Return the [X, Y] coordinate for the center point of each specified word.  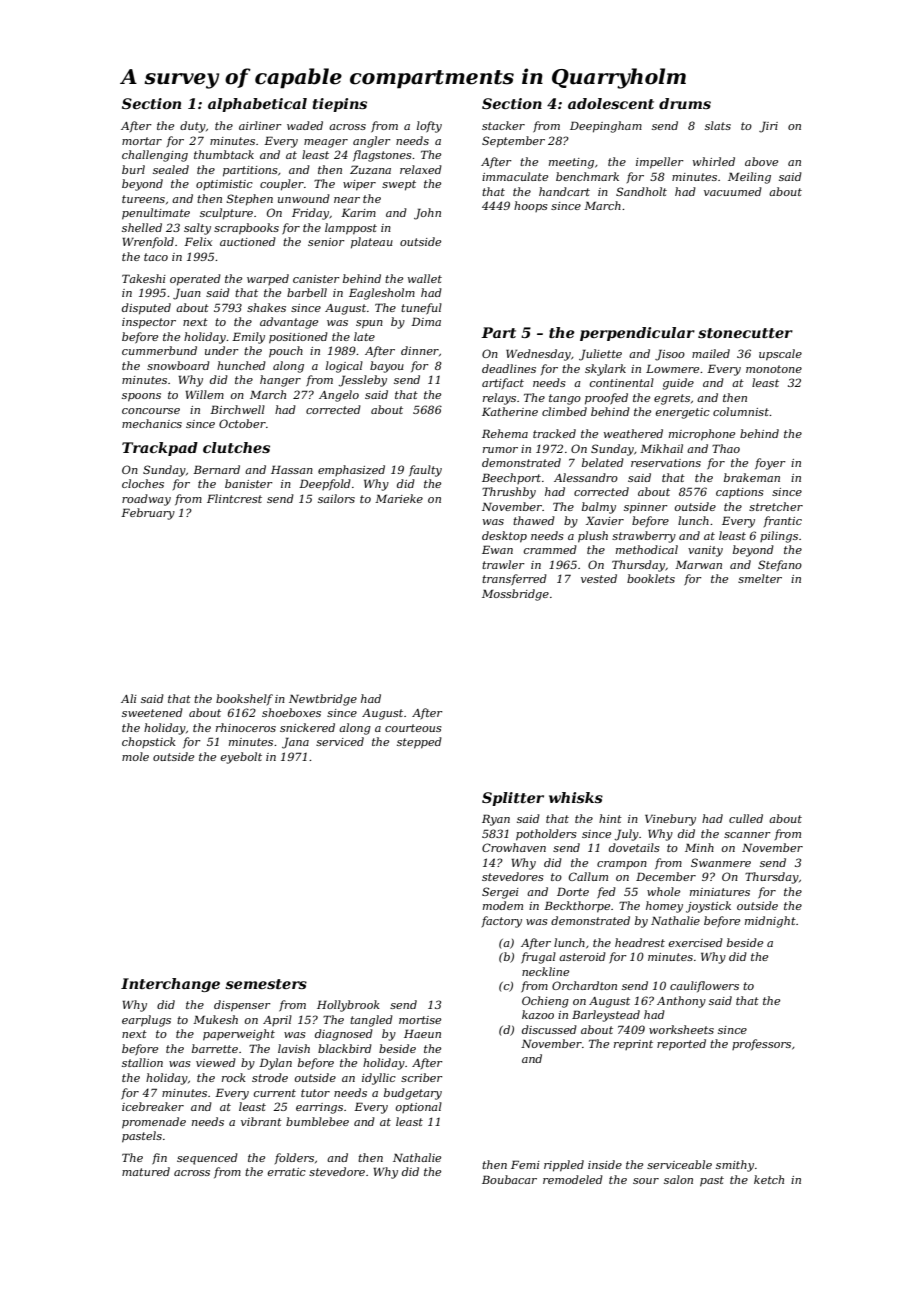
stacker [503, 125]
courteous [413, 728]
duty [193, 127]
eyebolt [241, 758]
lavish [294, 1048]
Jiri [768, 127]
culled [746, 818]
